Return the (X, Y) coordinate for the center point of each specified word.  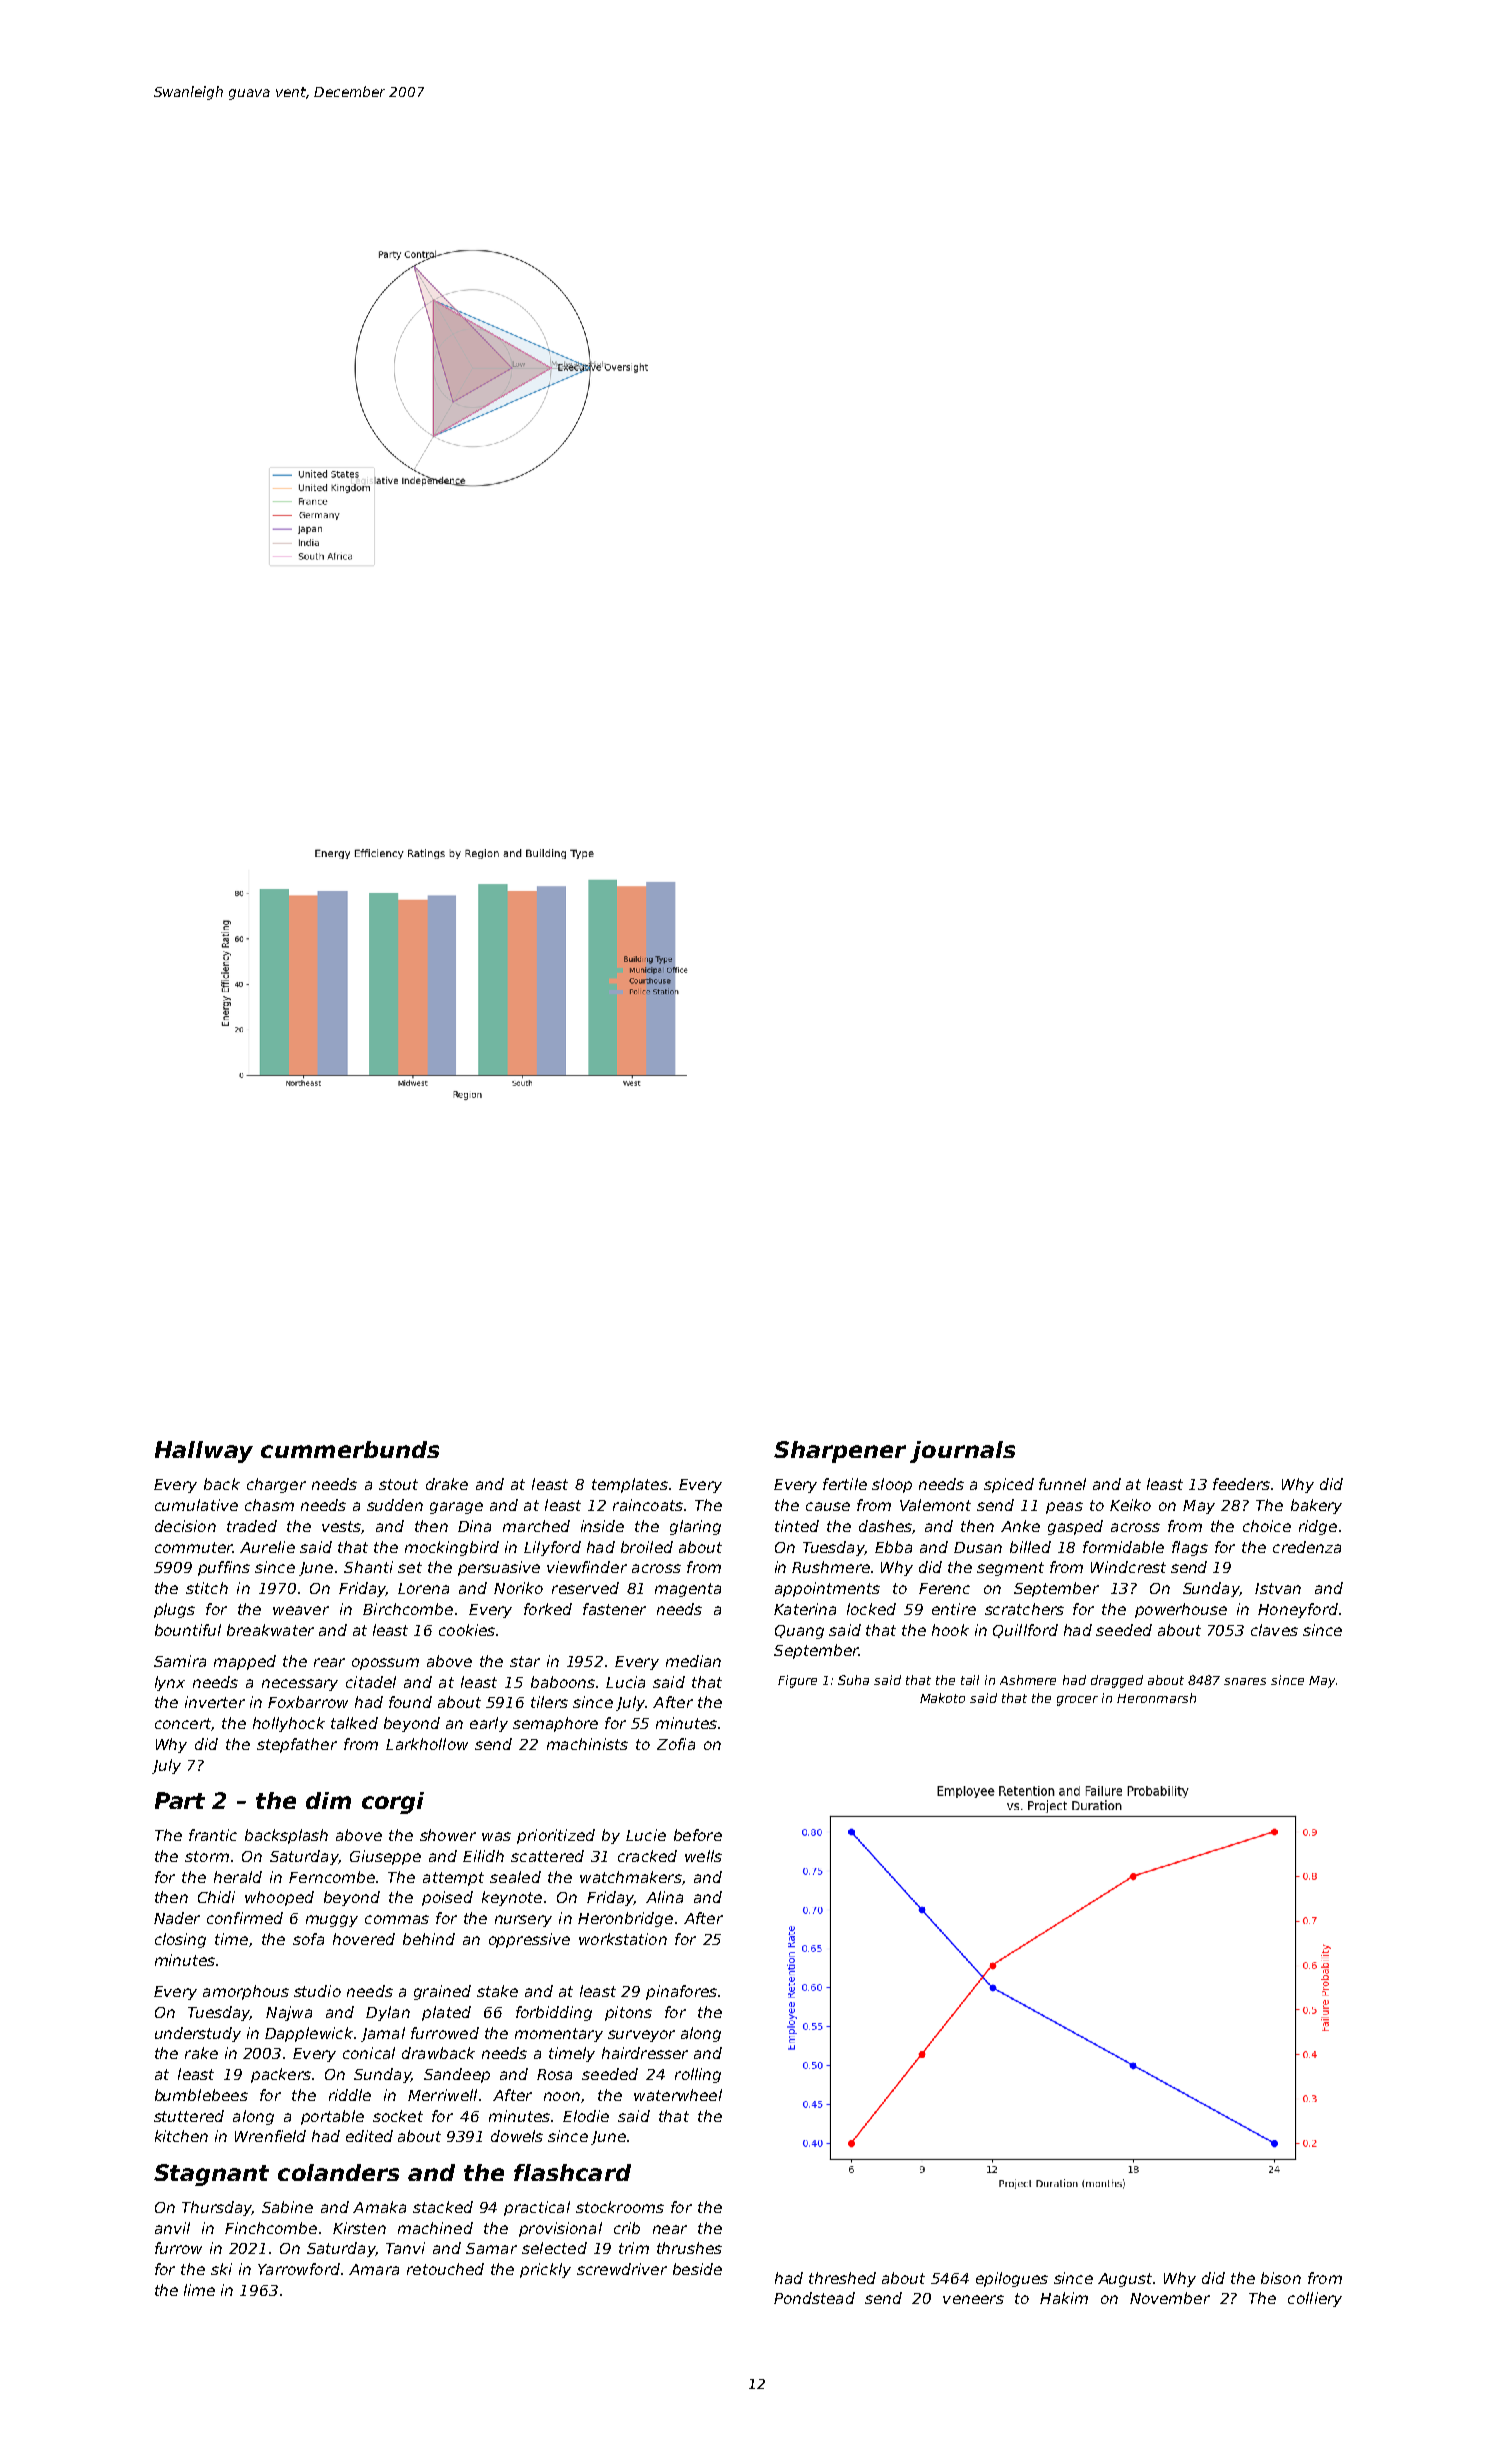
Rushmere (831, 1567)
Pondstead (814, 2298)
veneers (973, 2299)
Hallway (204, 1452)
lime (199, 2290)
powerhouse (1181, 1610)
